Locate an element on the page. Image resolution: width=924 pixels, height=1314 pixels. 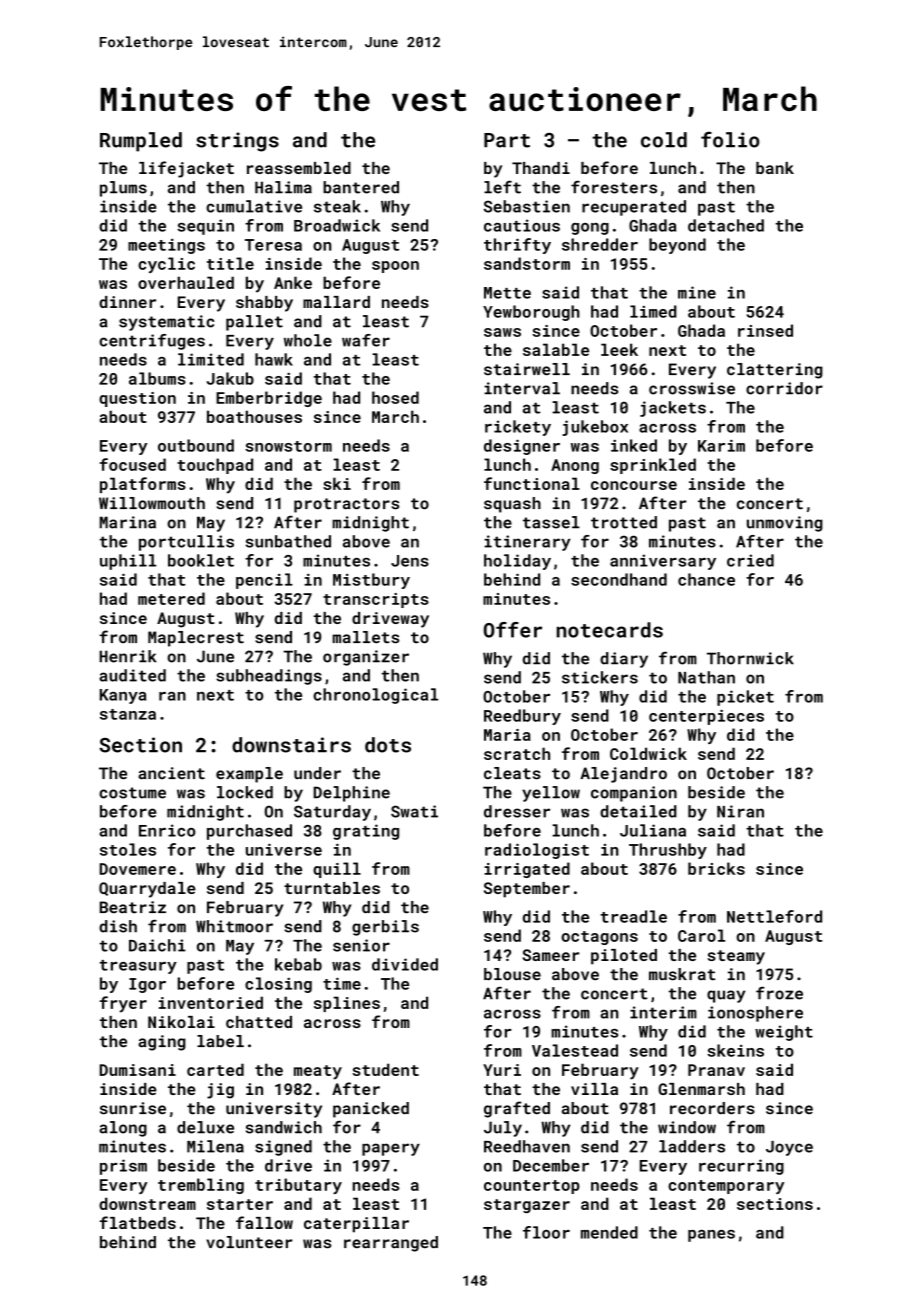
Rumpled is located at coordinates (141, 142).
